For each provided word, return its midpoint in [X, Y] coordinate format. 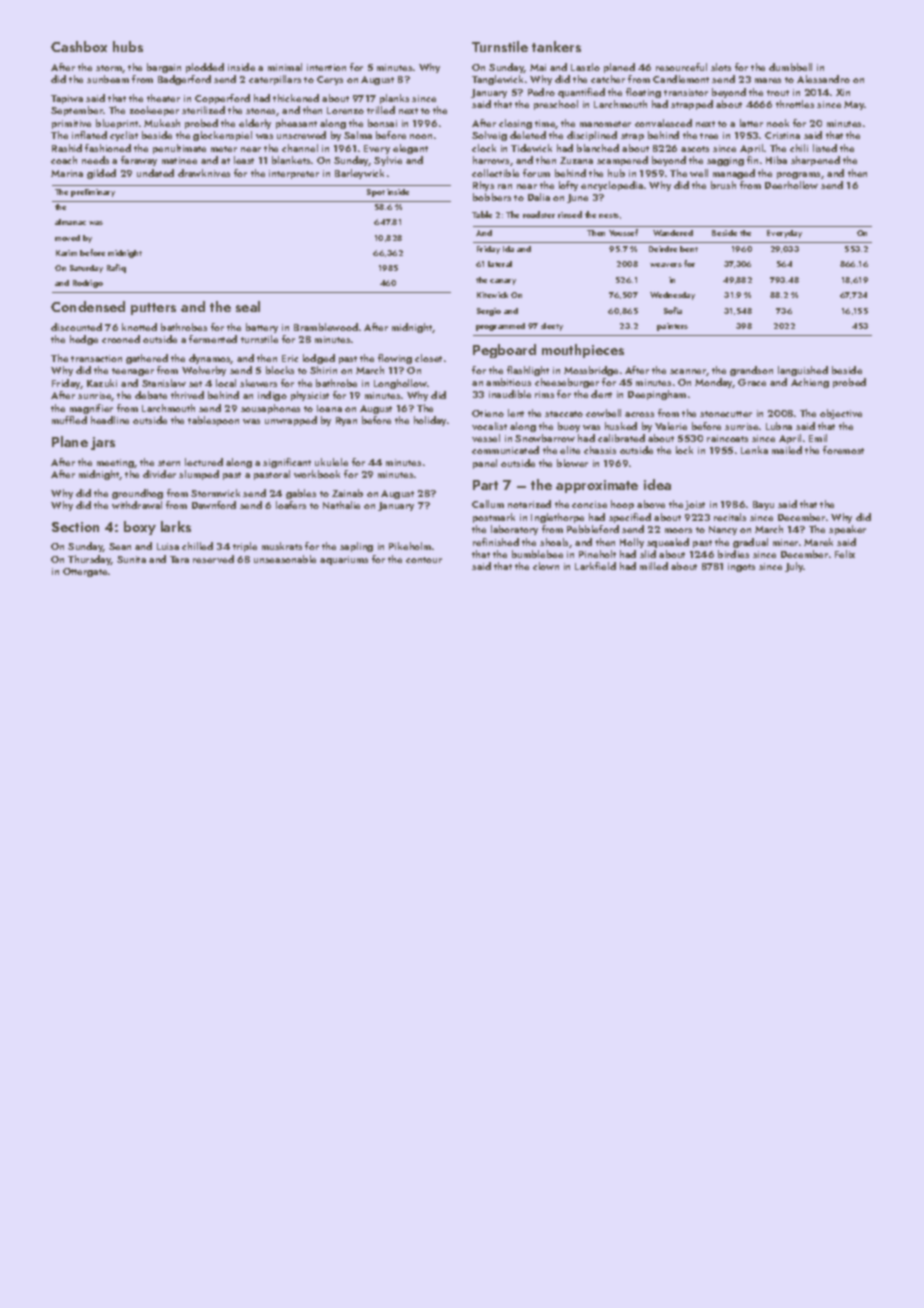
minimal [285, 67]
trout [778, 93]
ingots [741, 567]
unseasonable [285, 559]
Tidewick [531, 148]
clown [546, 566]
